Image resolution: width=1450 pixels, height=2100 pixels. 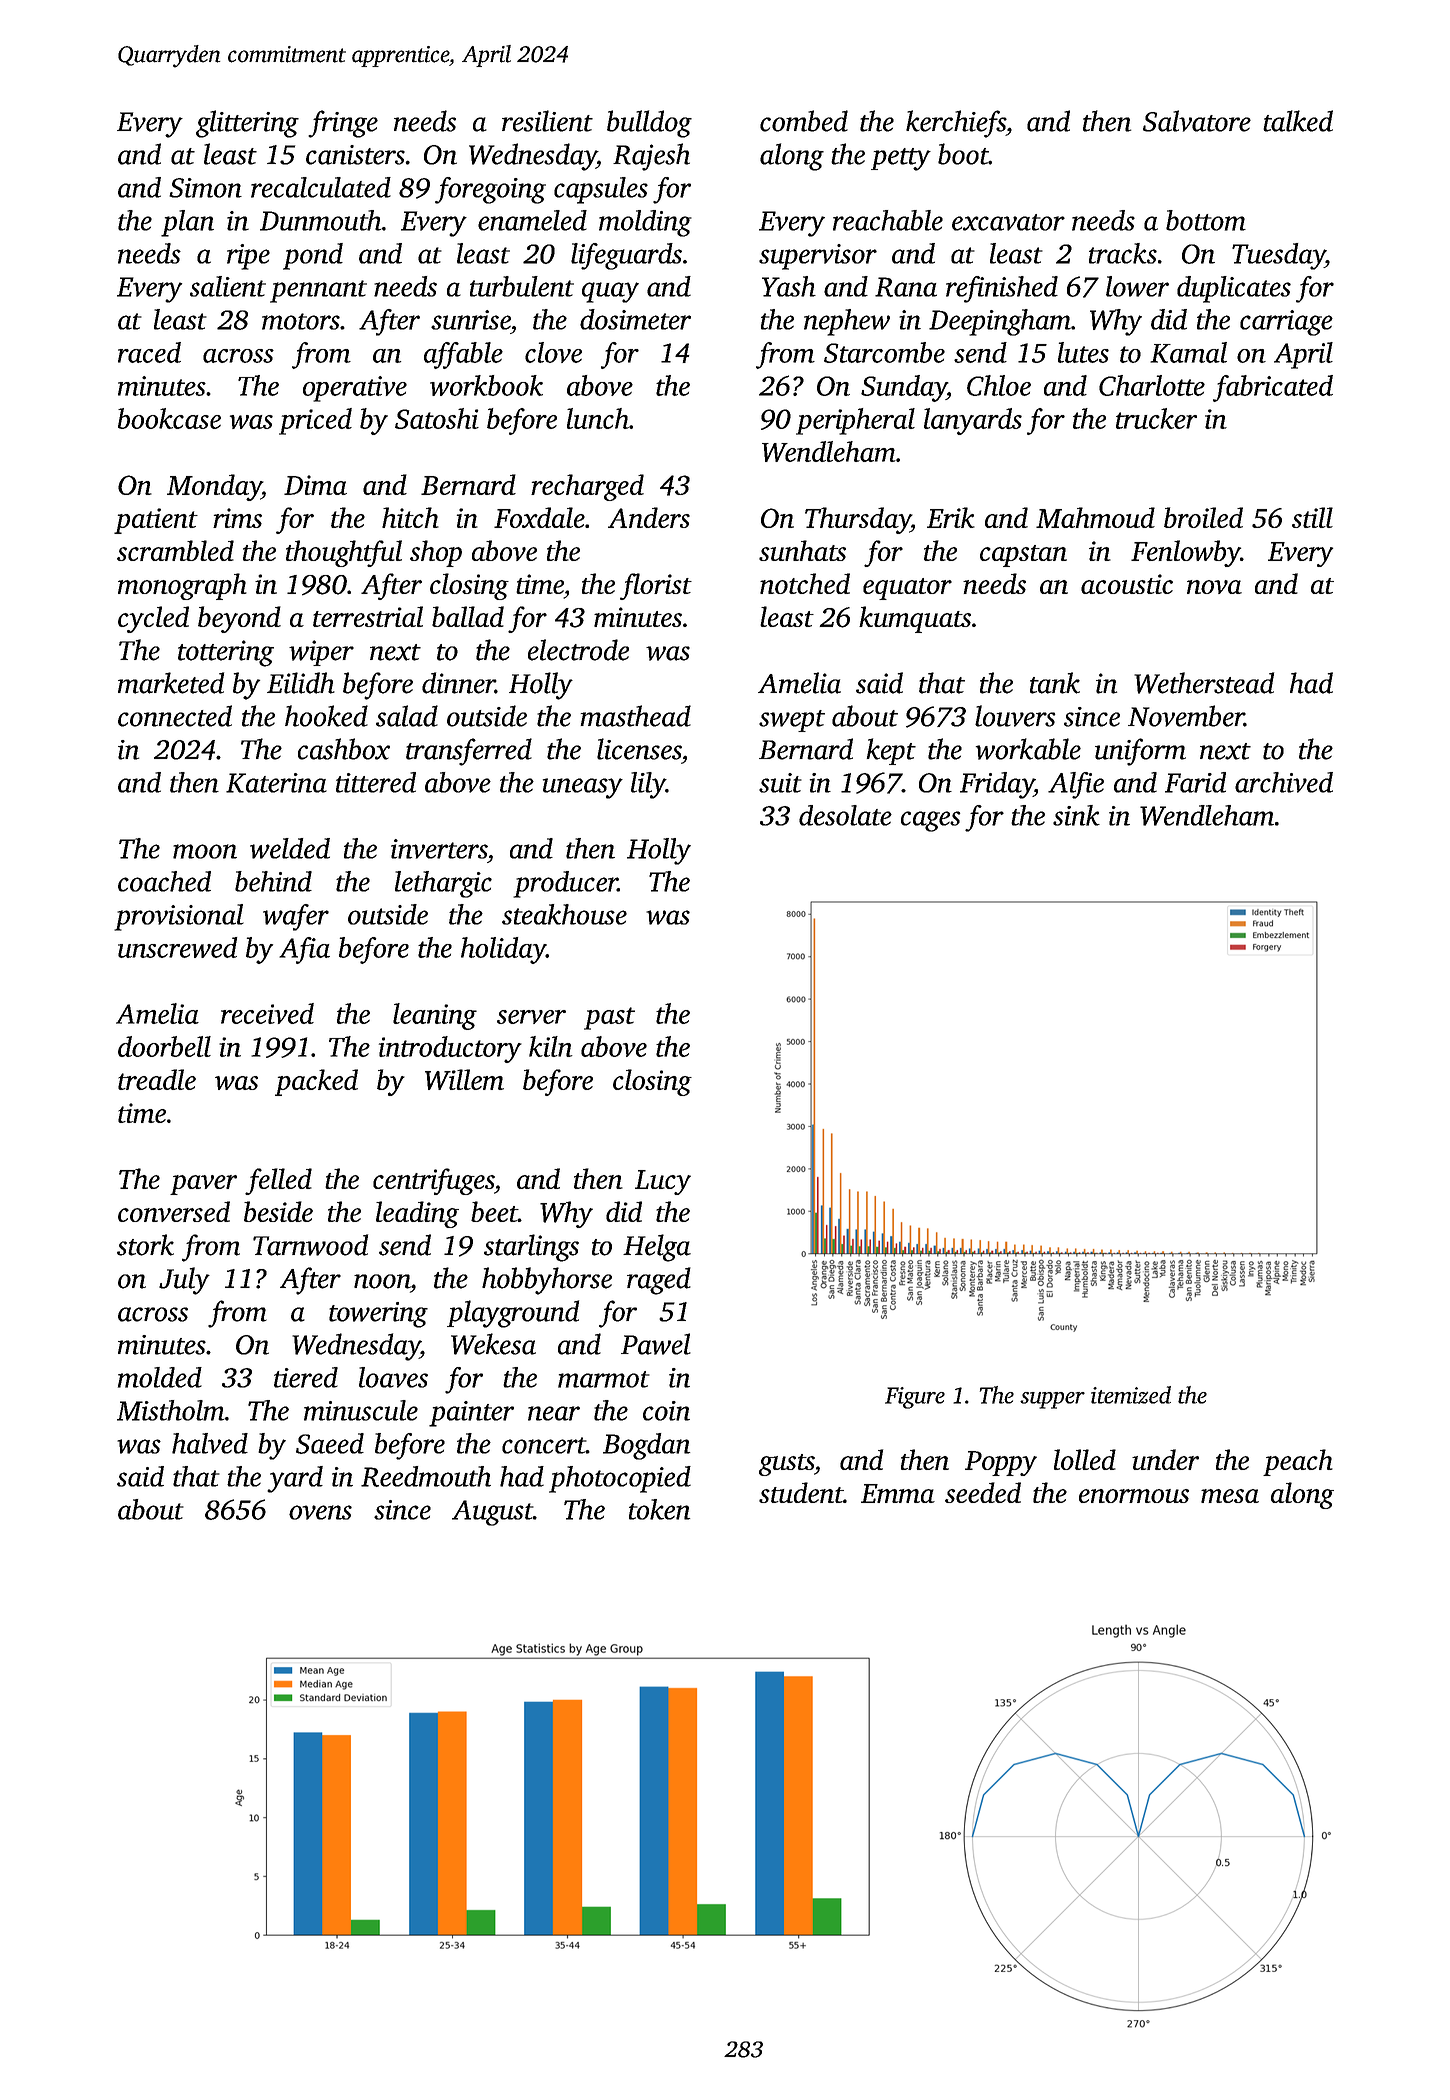 I want to click on ovens, so click(x=320, y=1512).
